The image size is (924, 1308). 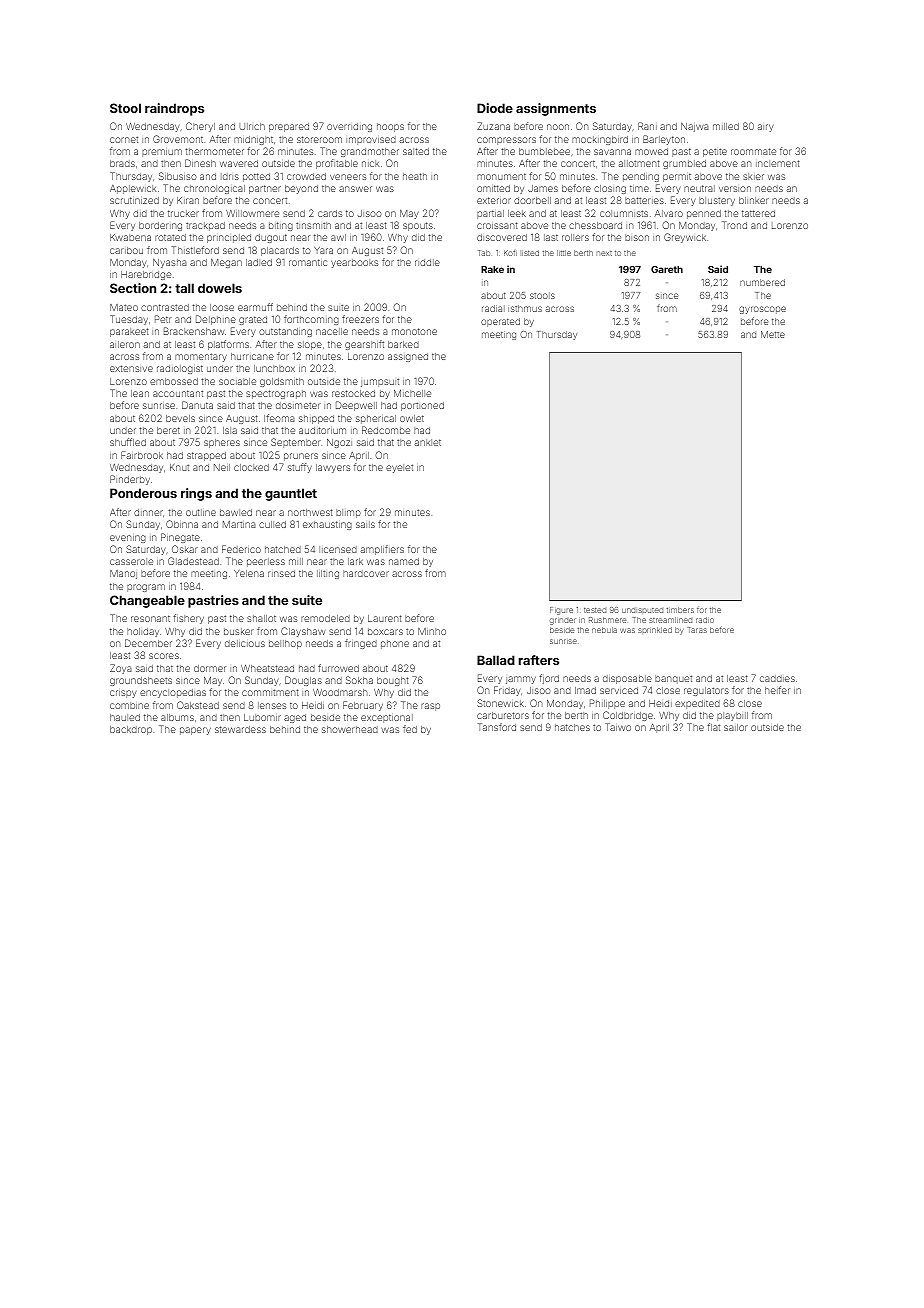 I want to click on caribou, so click(x=126, y=250).
